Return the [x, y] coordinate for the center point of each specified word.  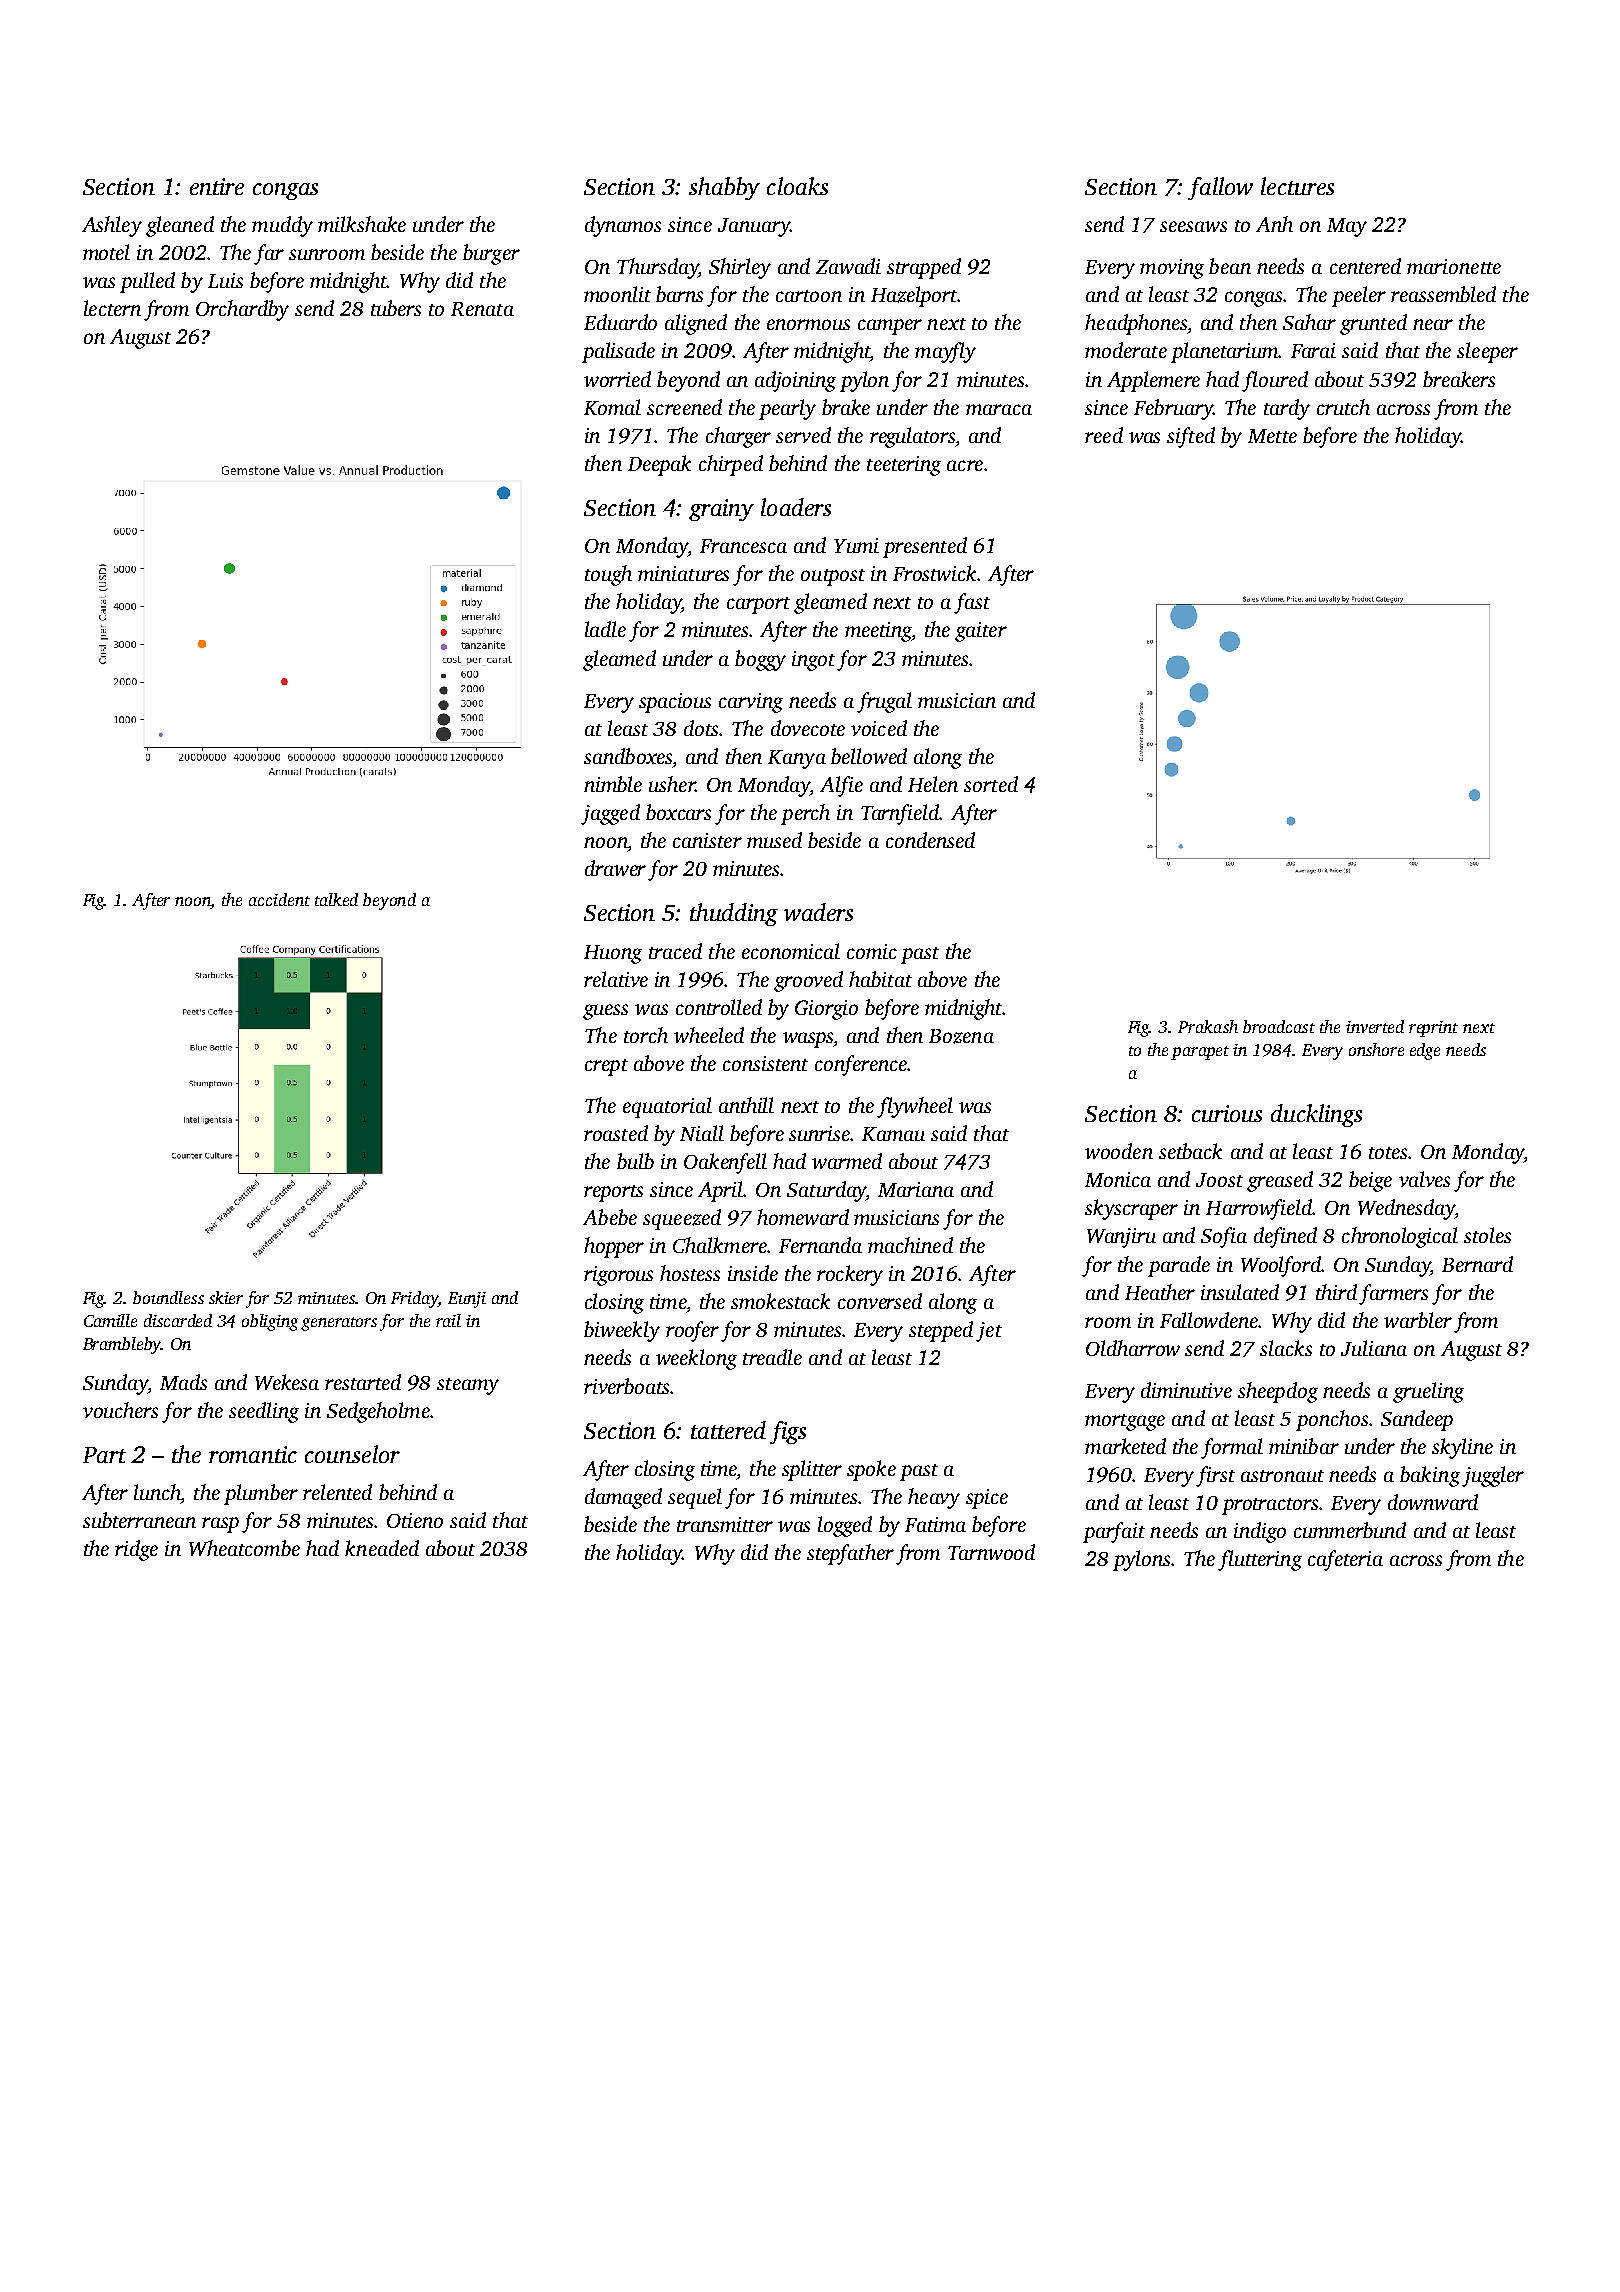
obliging [270, 1322]
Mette [1272, 436]
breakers [1459, 379]
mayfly [945, 352]
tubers [396, 308]
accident [279, 899]
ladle [605, 629]
